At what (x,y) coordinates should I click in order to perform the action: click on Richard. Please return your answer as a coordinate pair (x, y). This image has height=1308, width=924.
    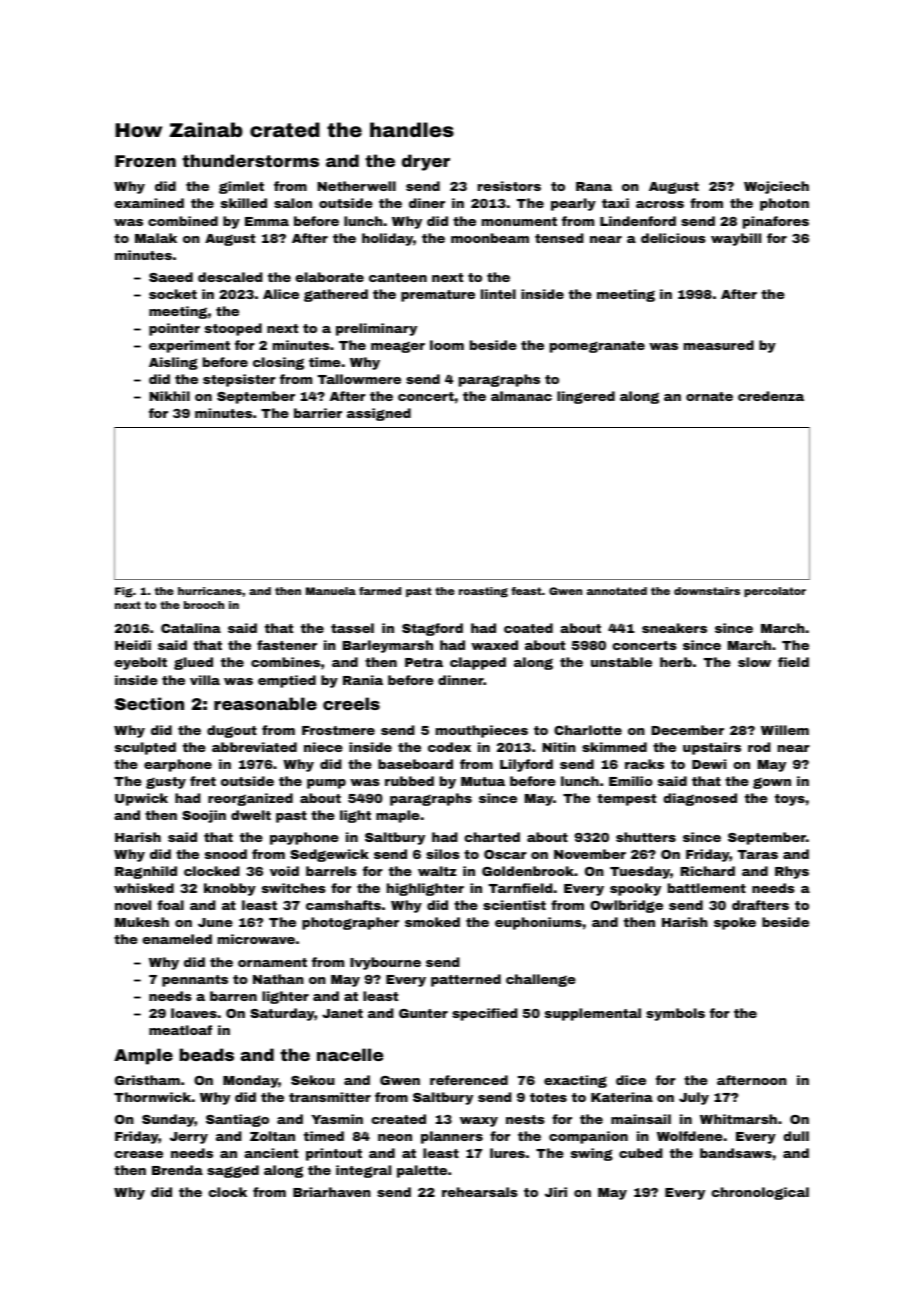
    Looking at the image, I should click on (707, 871).
